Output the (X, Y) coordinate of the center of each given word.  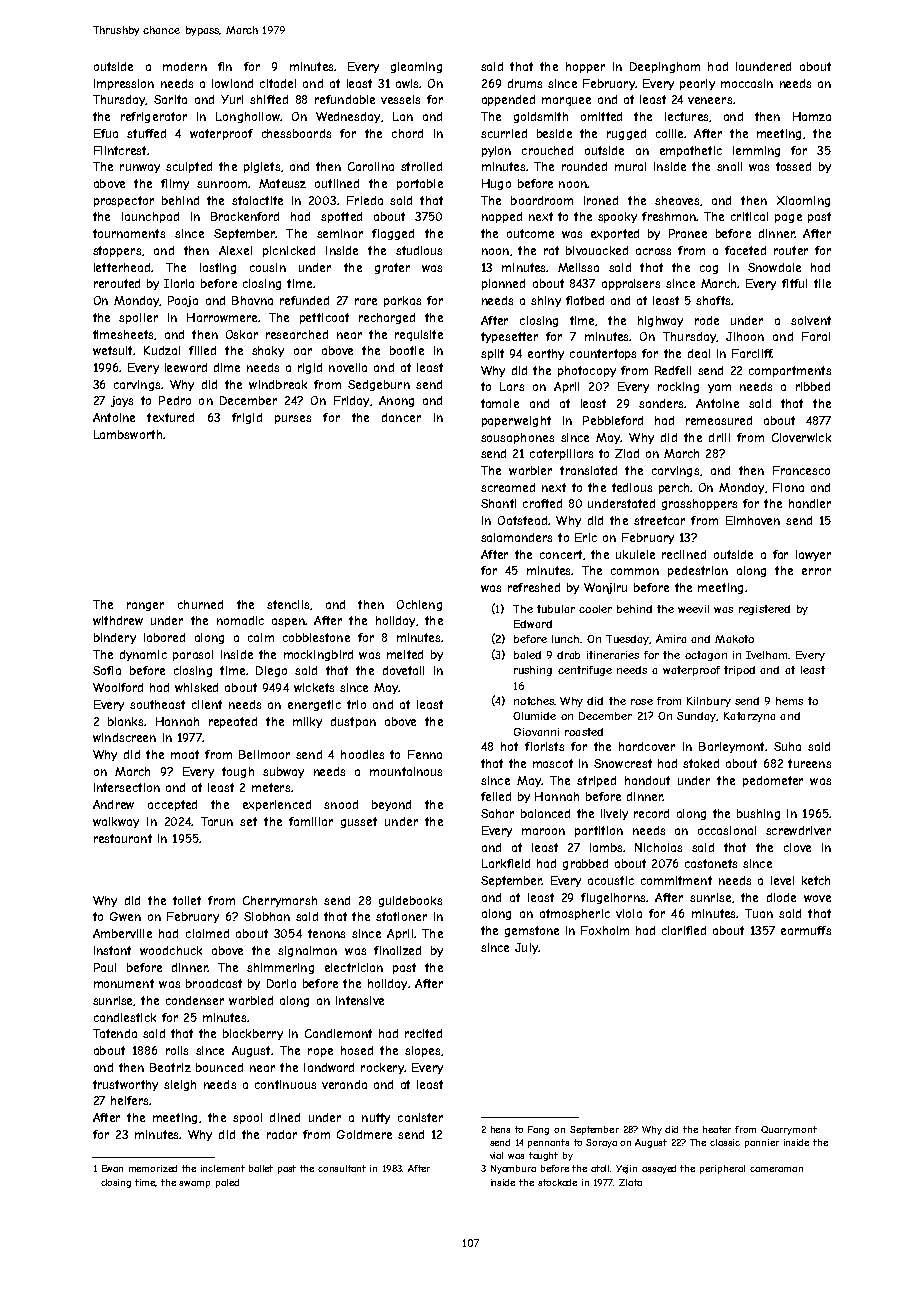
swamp (194, 1184)
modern (185, 66)
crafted (542, 503)
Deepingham (665, 67)
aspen (288, 622)
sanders (661, 403)
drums (525, 83)
